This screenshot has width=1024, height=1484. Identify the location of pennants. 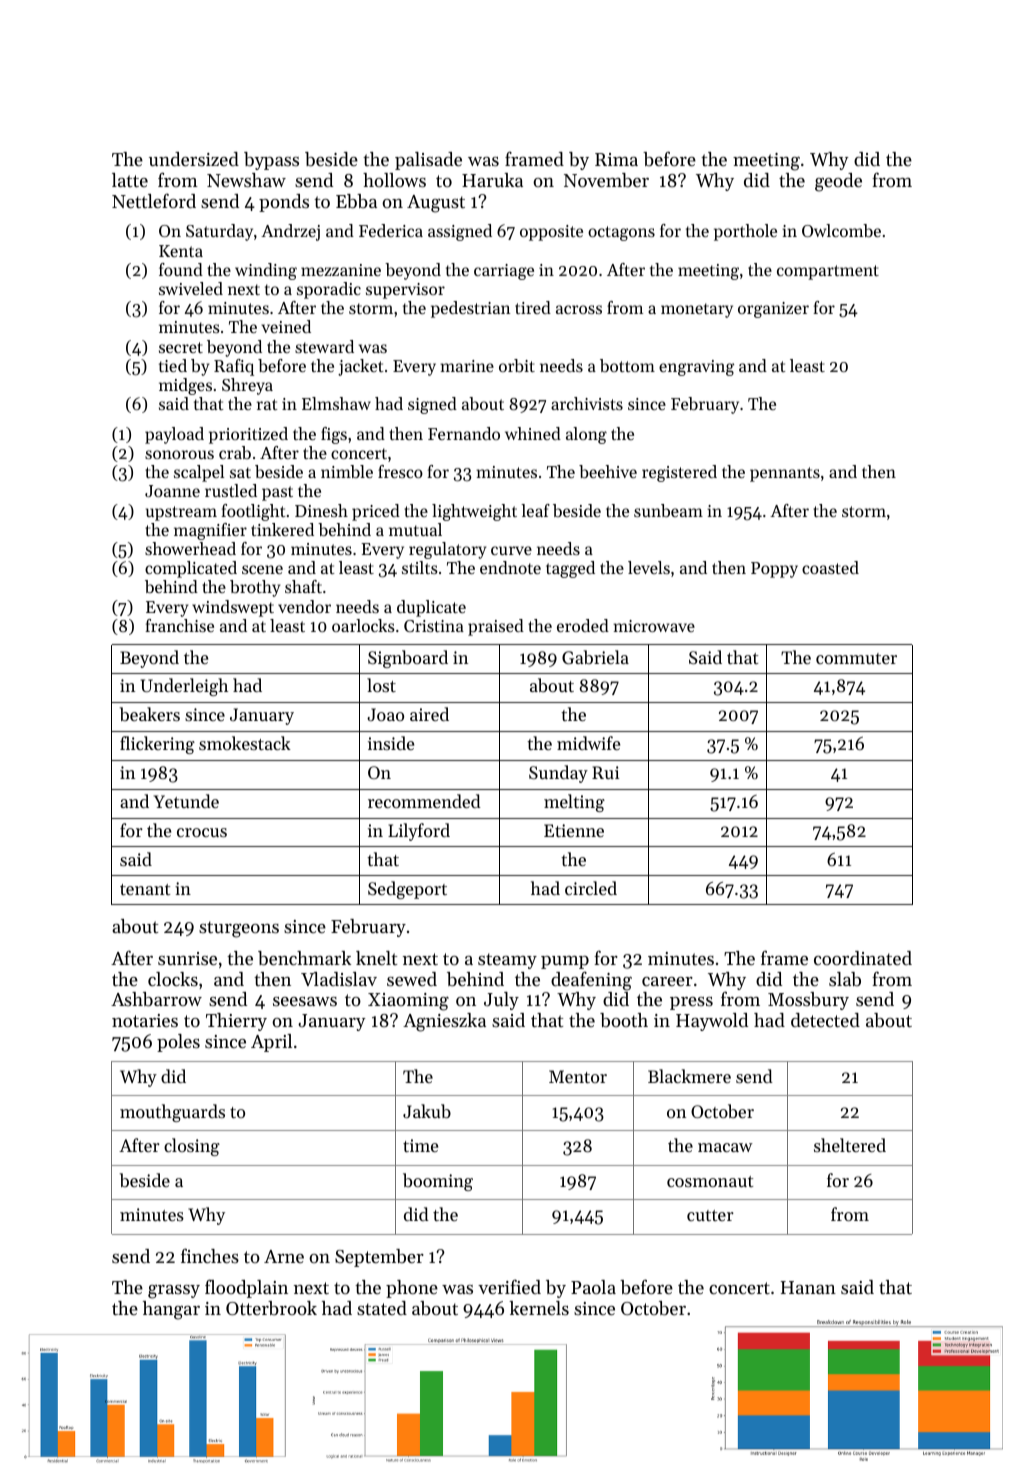
(785, 474).
